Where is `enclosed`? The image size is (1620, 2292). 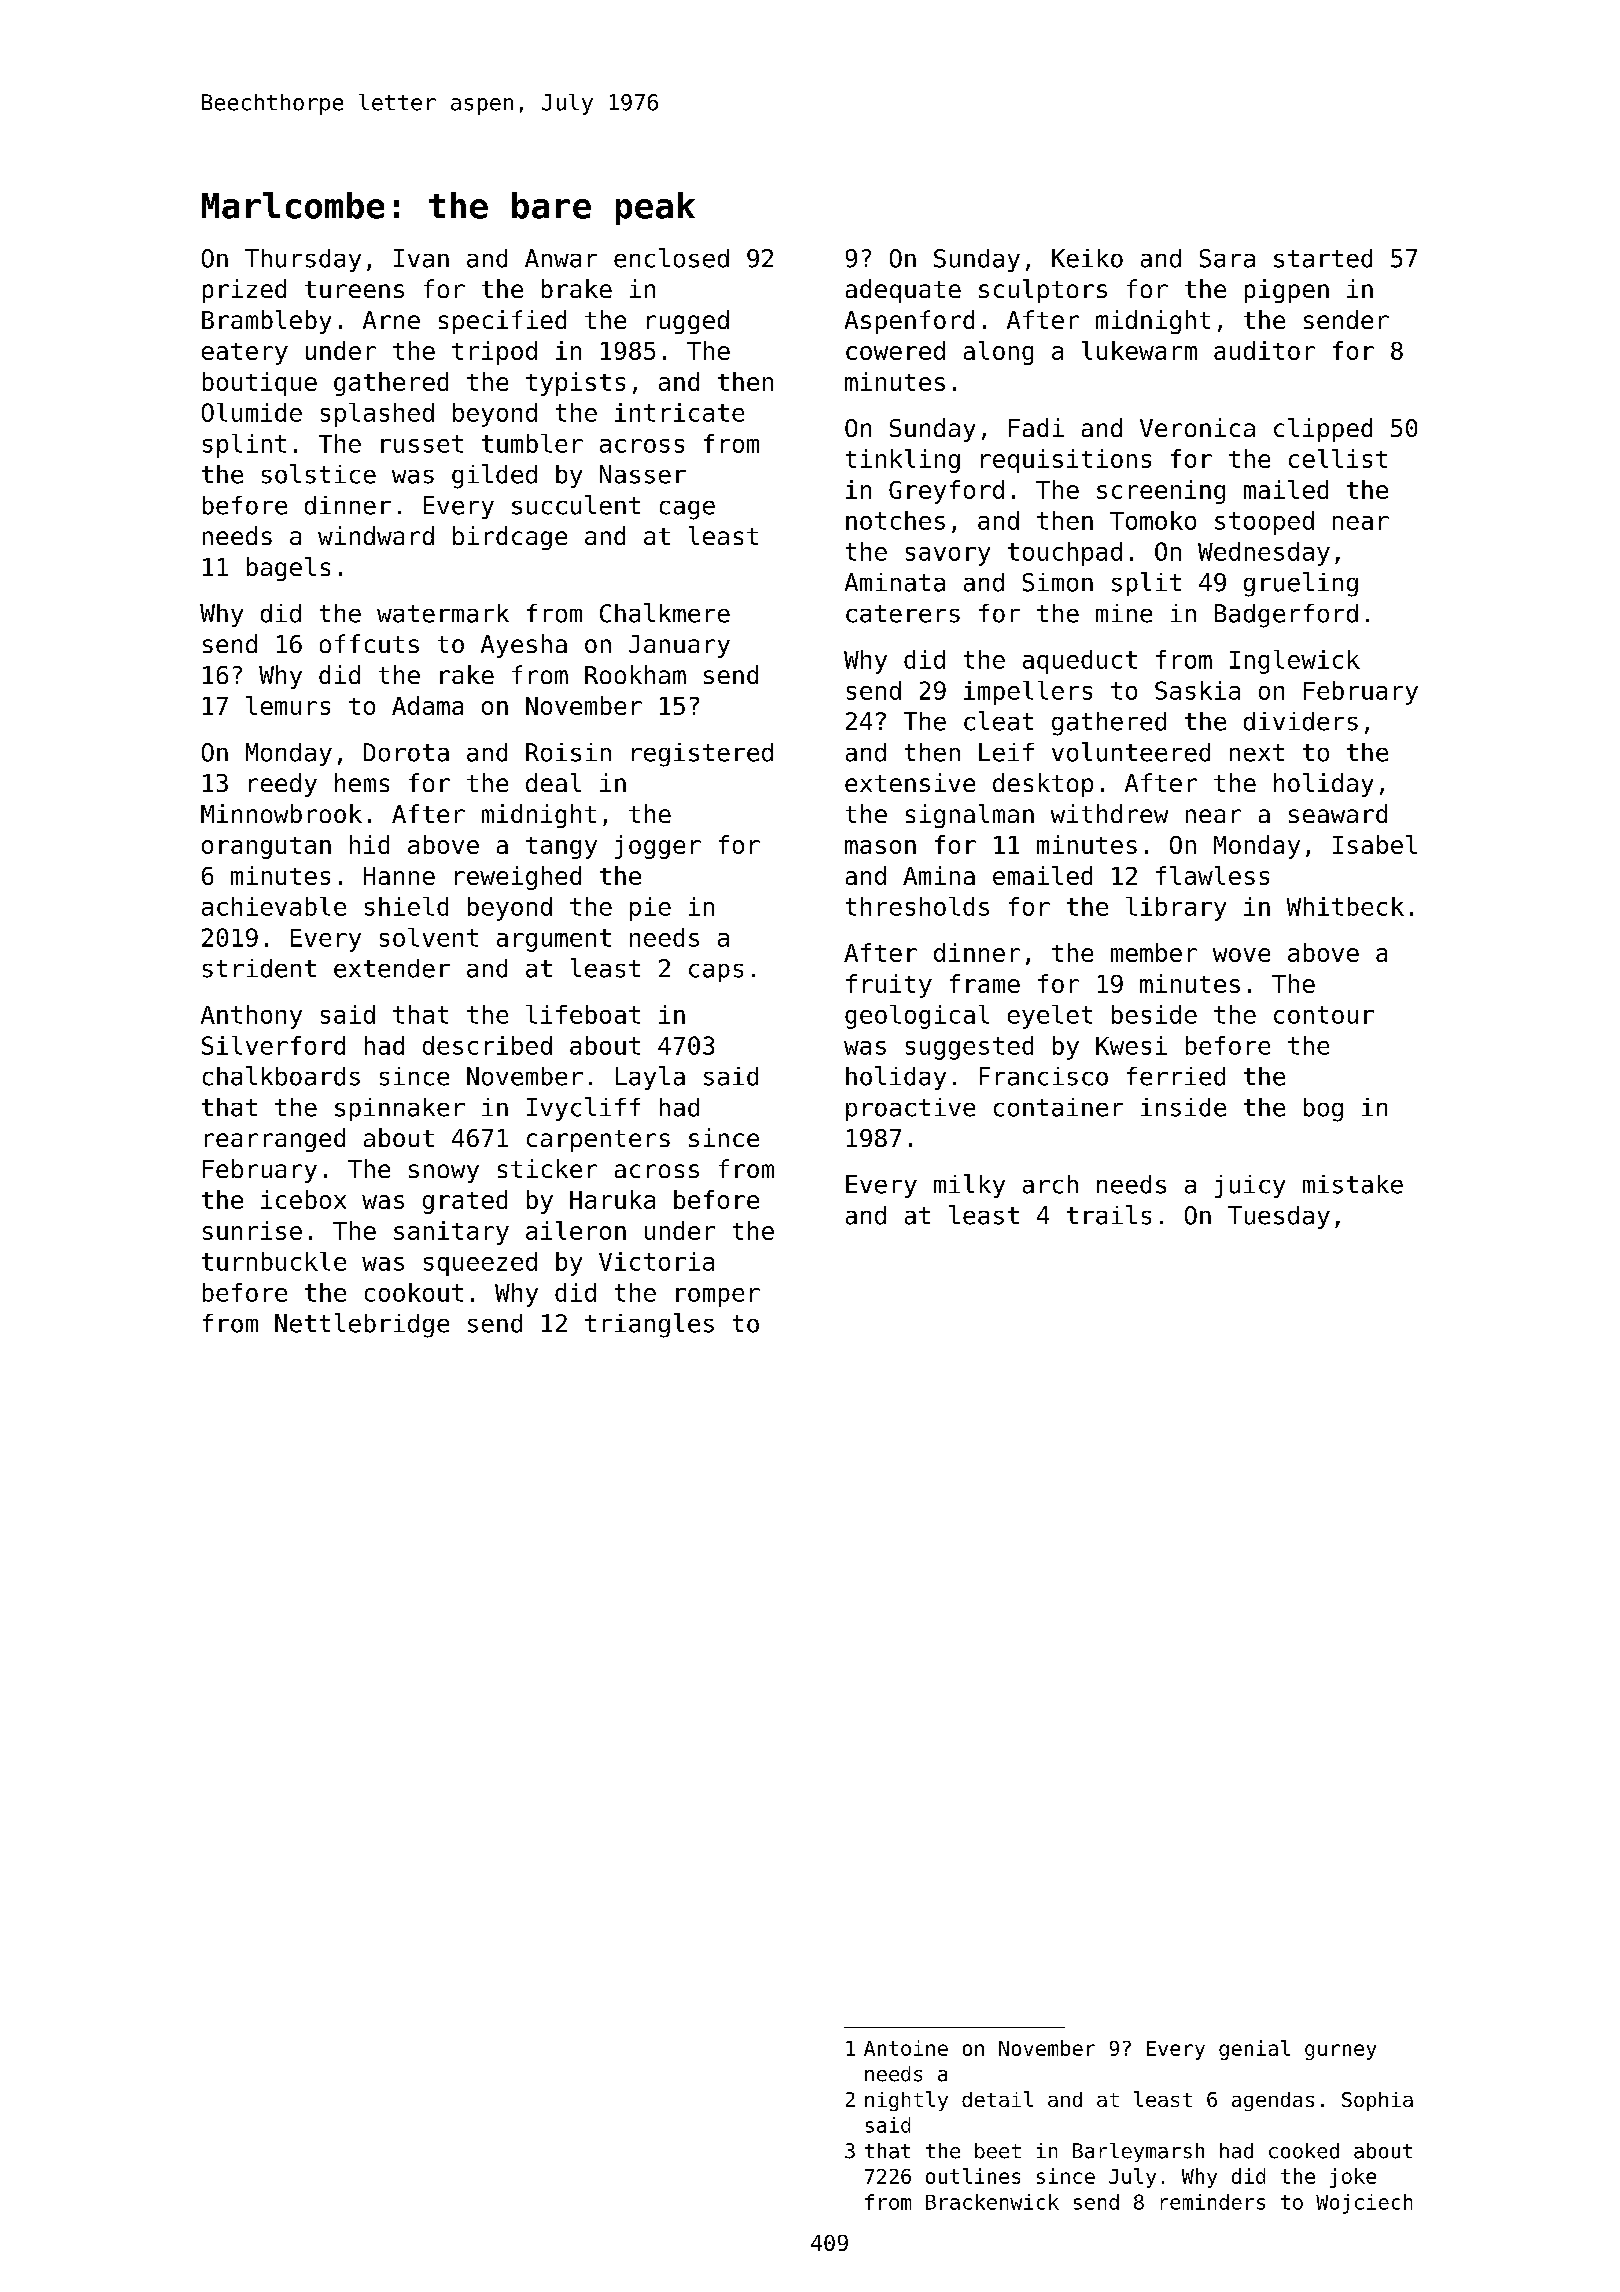
enclosed is located at coordinates (671, 258).
